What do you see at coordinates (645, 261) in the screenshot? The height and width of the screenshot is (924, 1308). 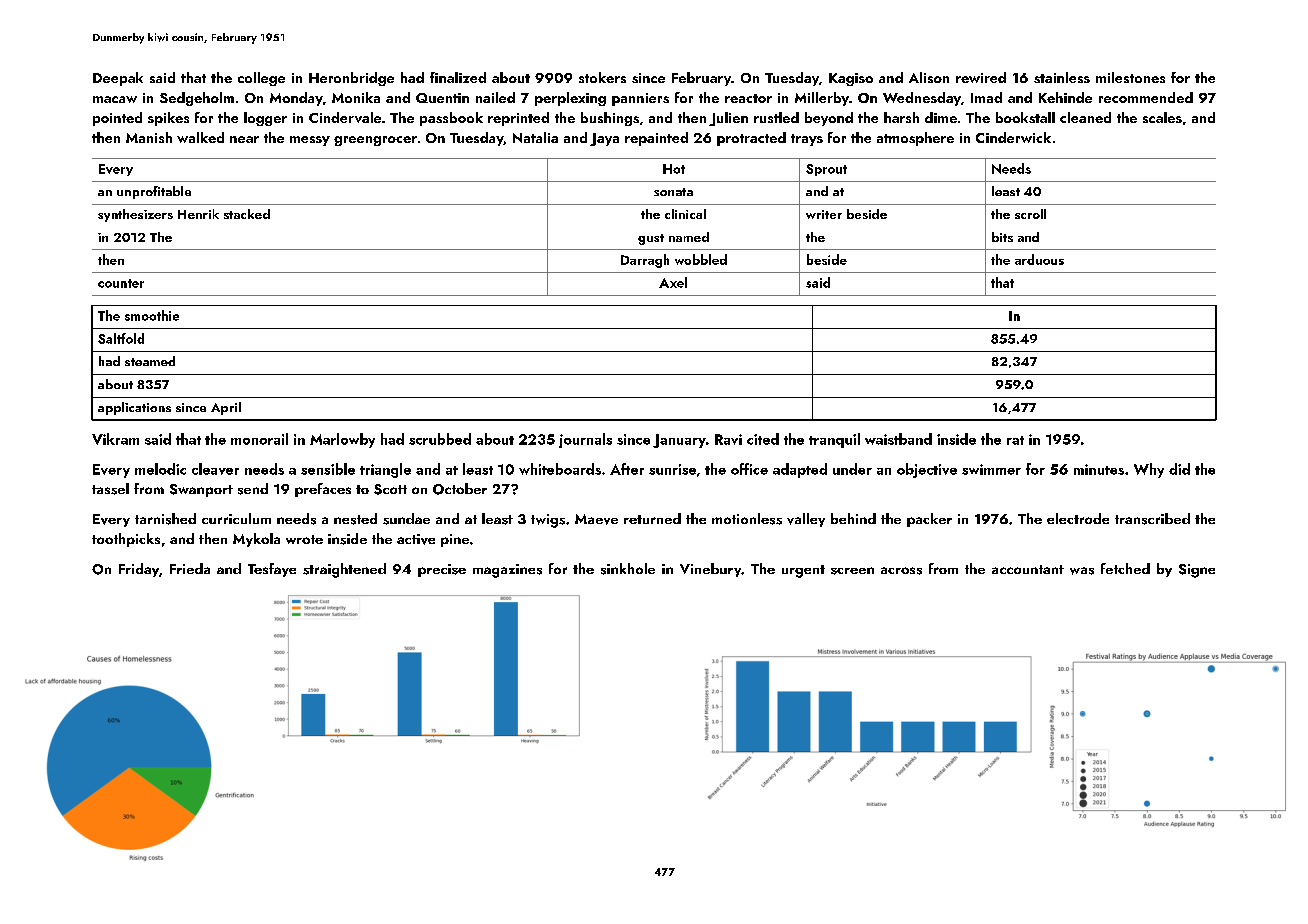 I see `Darragh` at bounding box center [645, 261].
